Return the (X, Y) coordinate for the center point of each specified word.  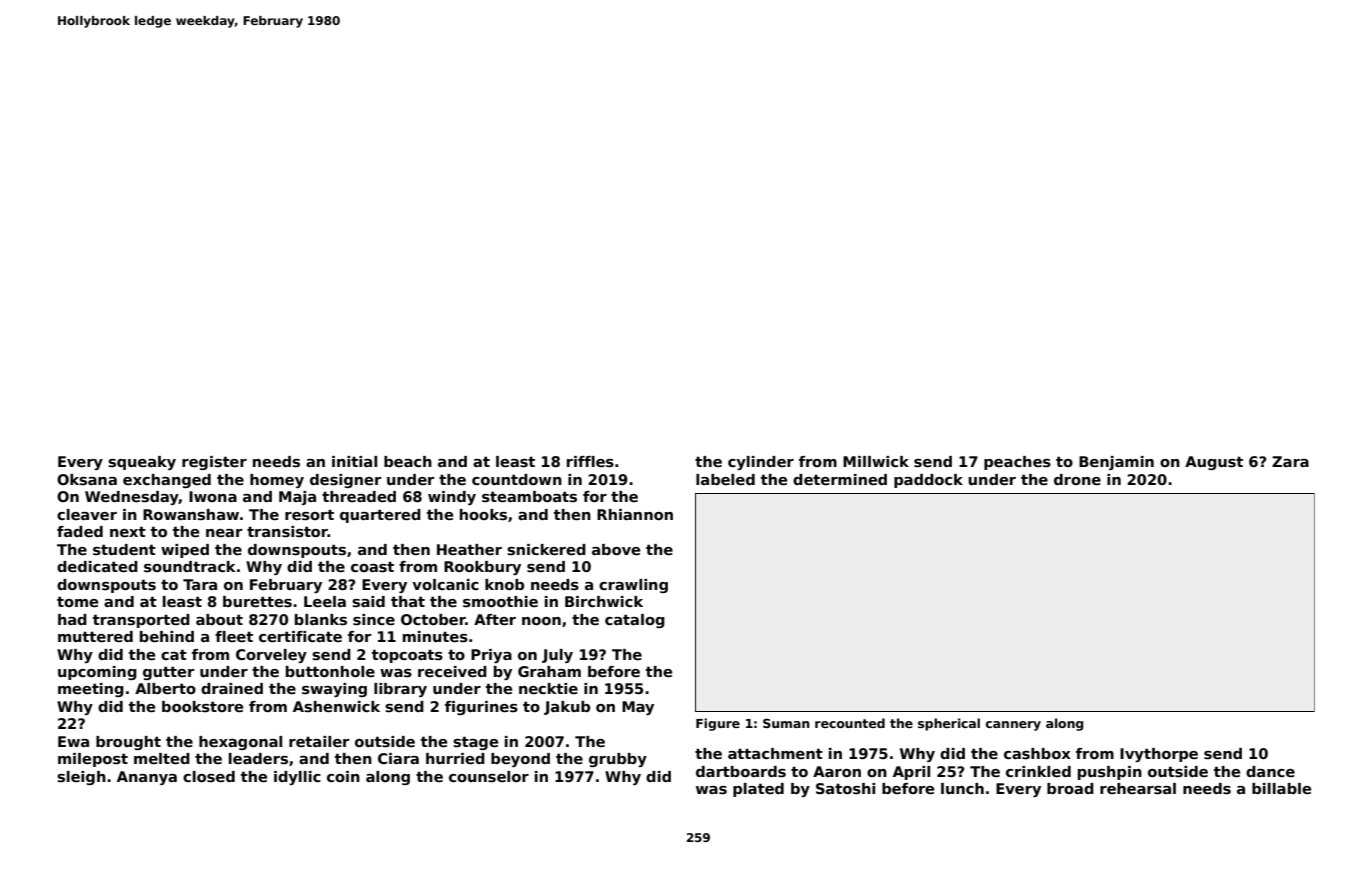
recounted (850, 723)
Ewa (73, 741)
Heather (469, 549)
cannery (1013, 726)
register (214, 463)
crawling (633, 586)
